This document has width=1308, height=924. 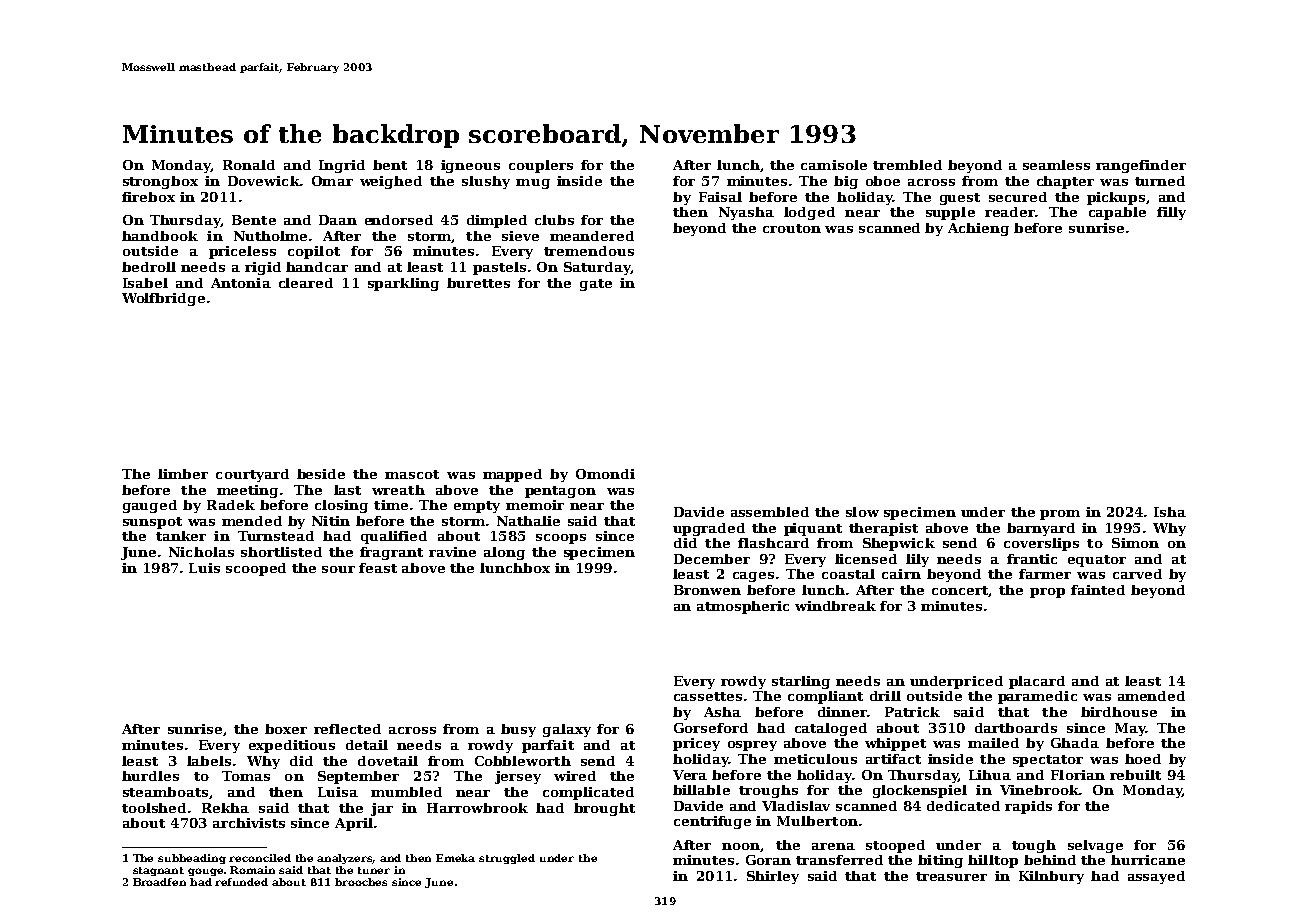 I want to click on Rekha, so click(x=225, y=808).
